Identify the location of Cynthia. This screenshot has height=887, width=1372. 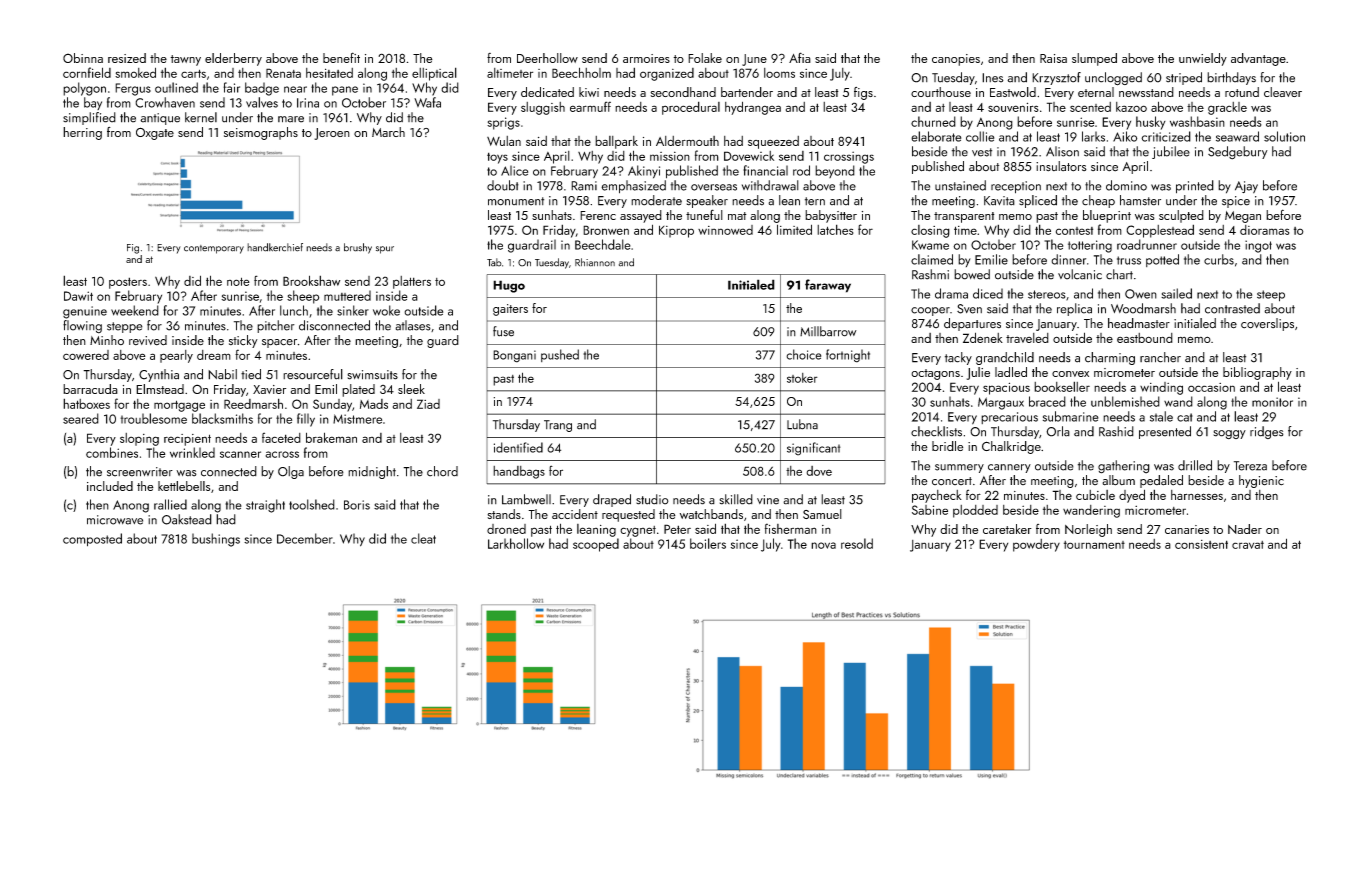
(159, 375).
